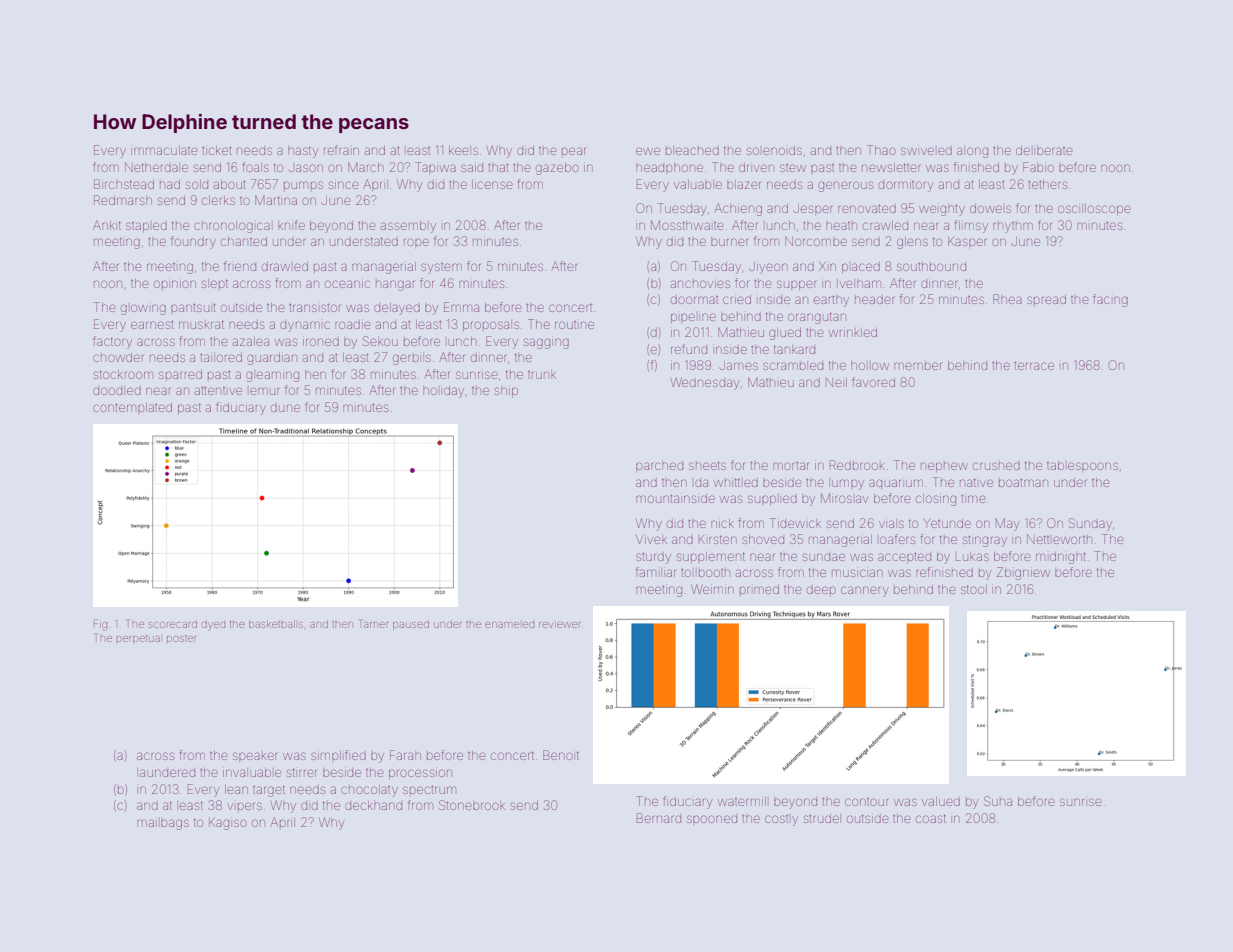 This image has width=1233, height=952. What do you see at coordinates (443, 392) in the image?
I see `holiday` at bounding box center [443, 392].
